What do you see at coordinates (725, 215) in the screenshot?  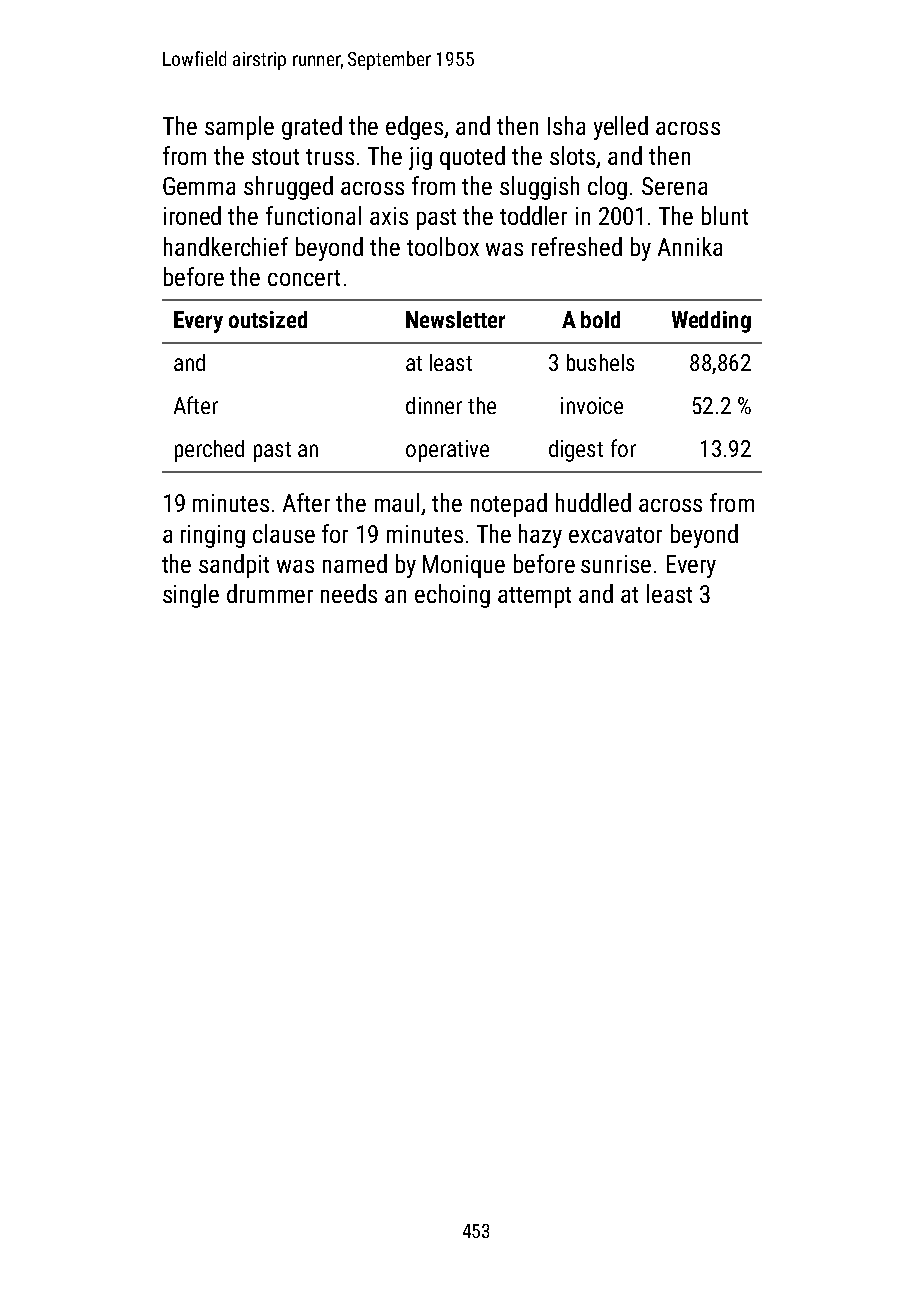 I see `blunt` at bounding box center [725, 215].
